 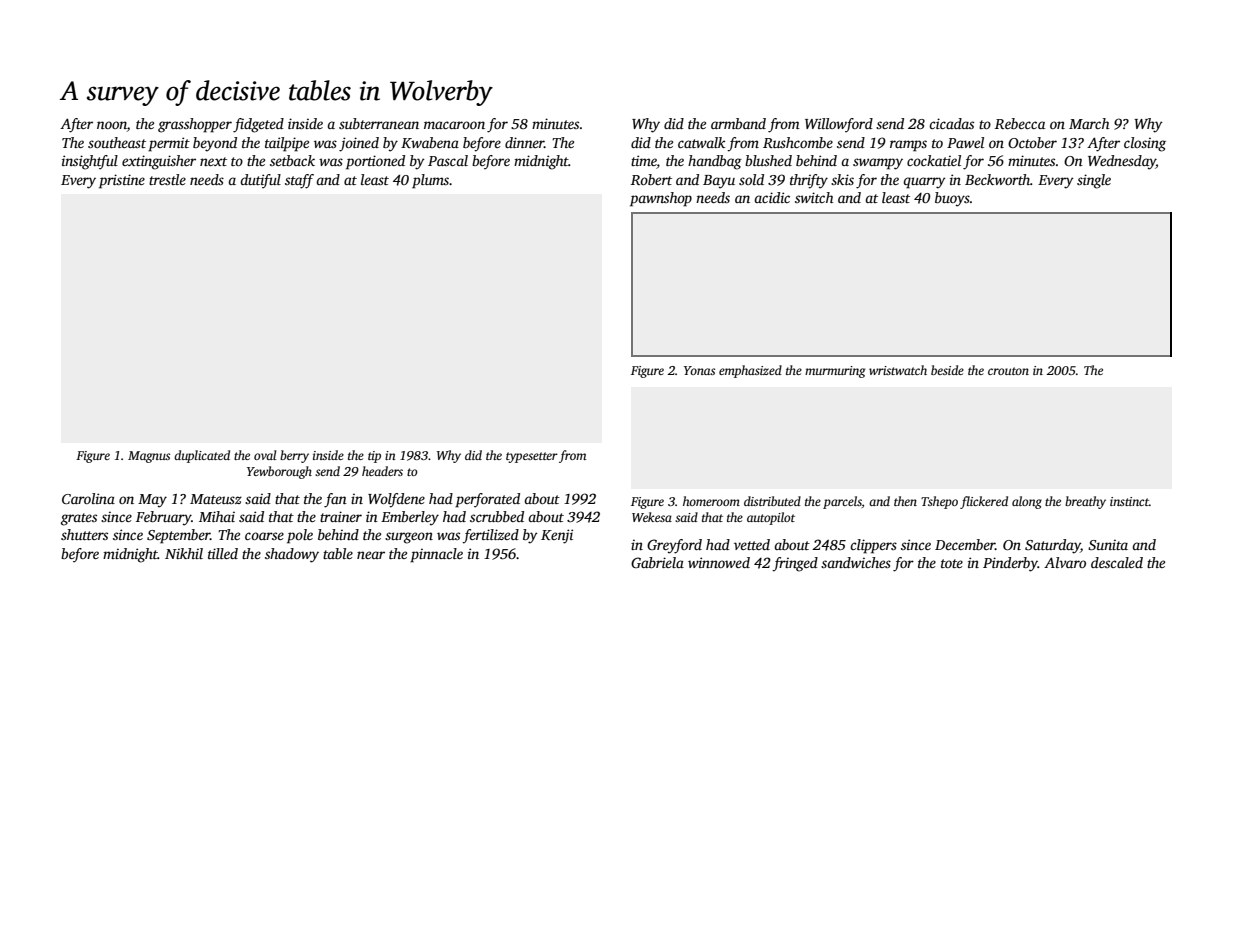 I want to click on staff, so click(x=299, y=181).
